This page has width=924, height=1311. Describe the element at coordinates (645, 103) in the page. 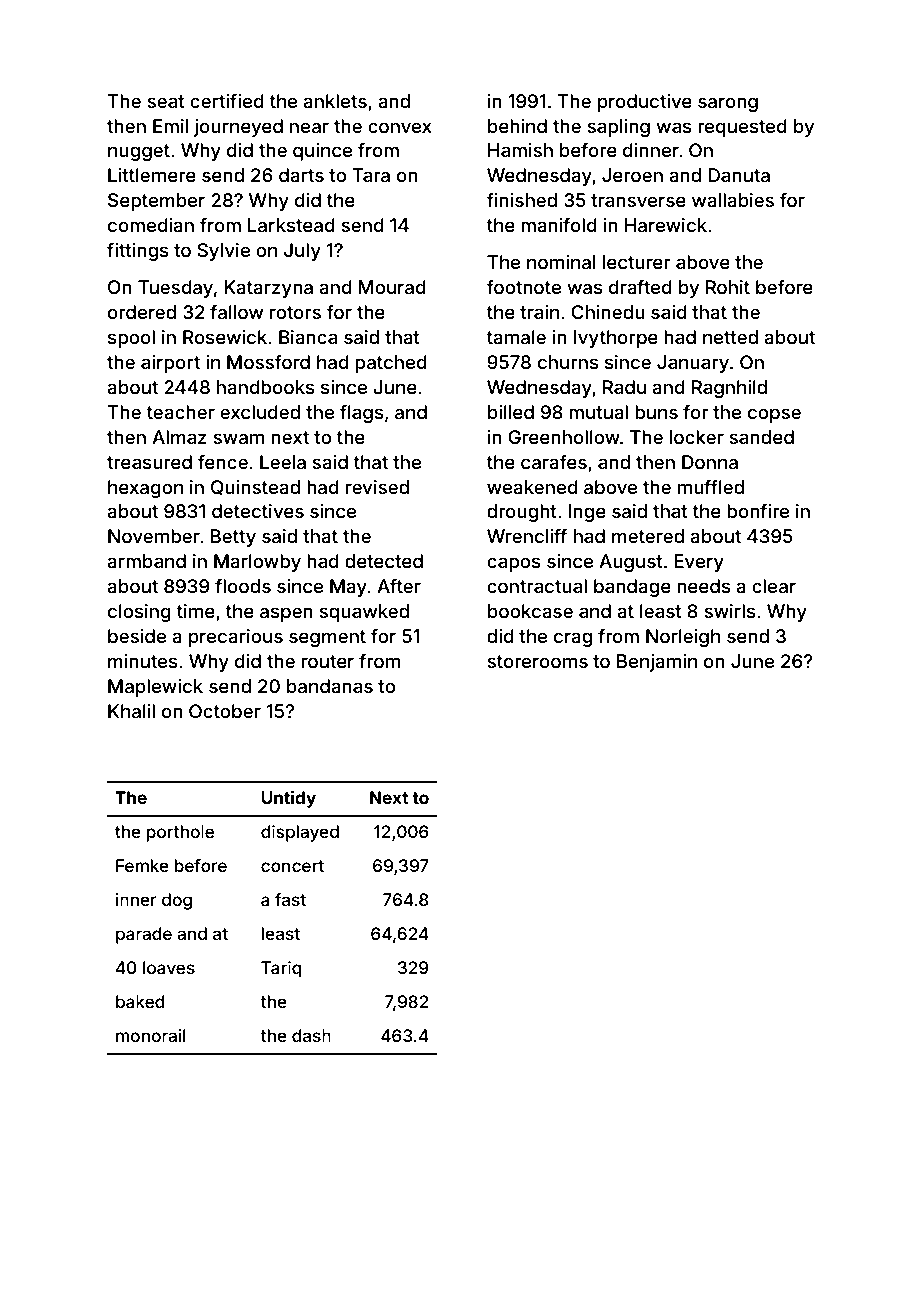

I see `productive` at that location.
